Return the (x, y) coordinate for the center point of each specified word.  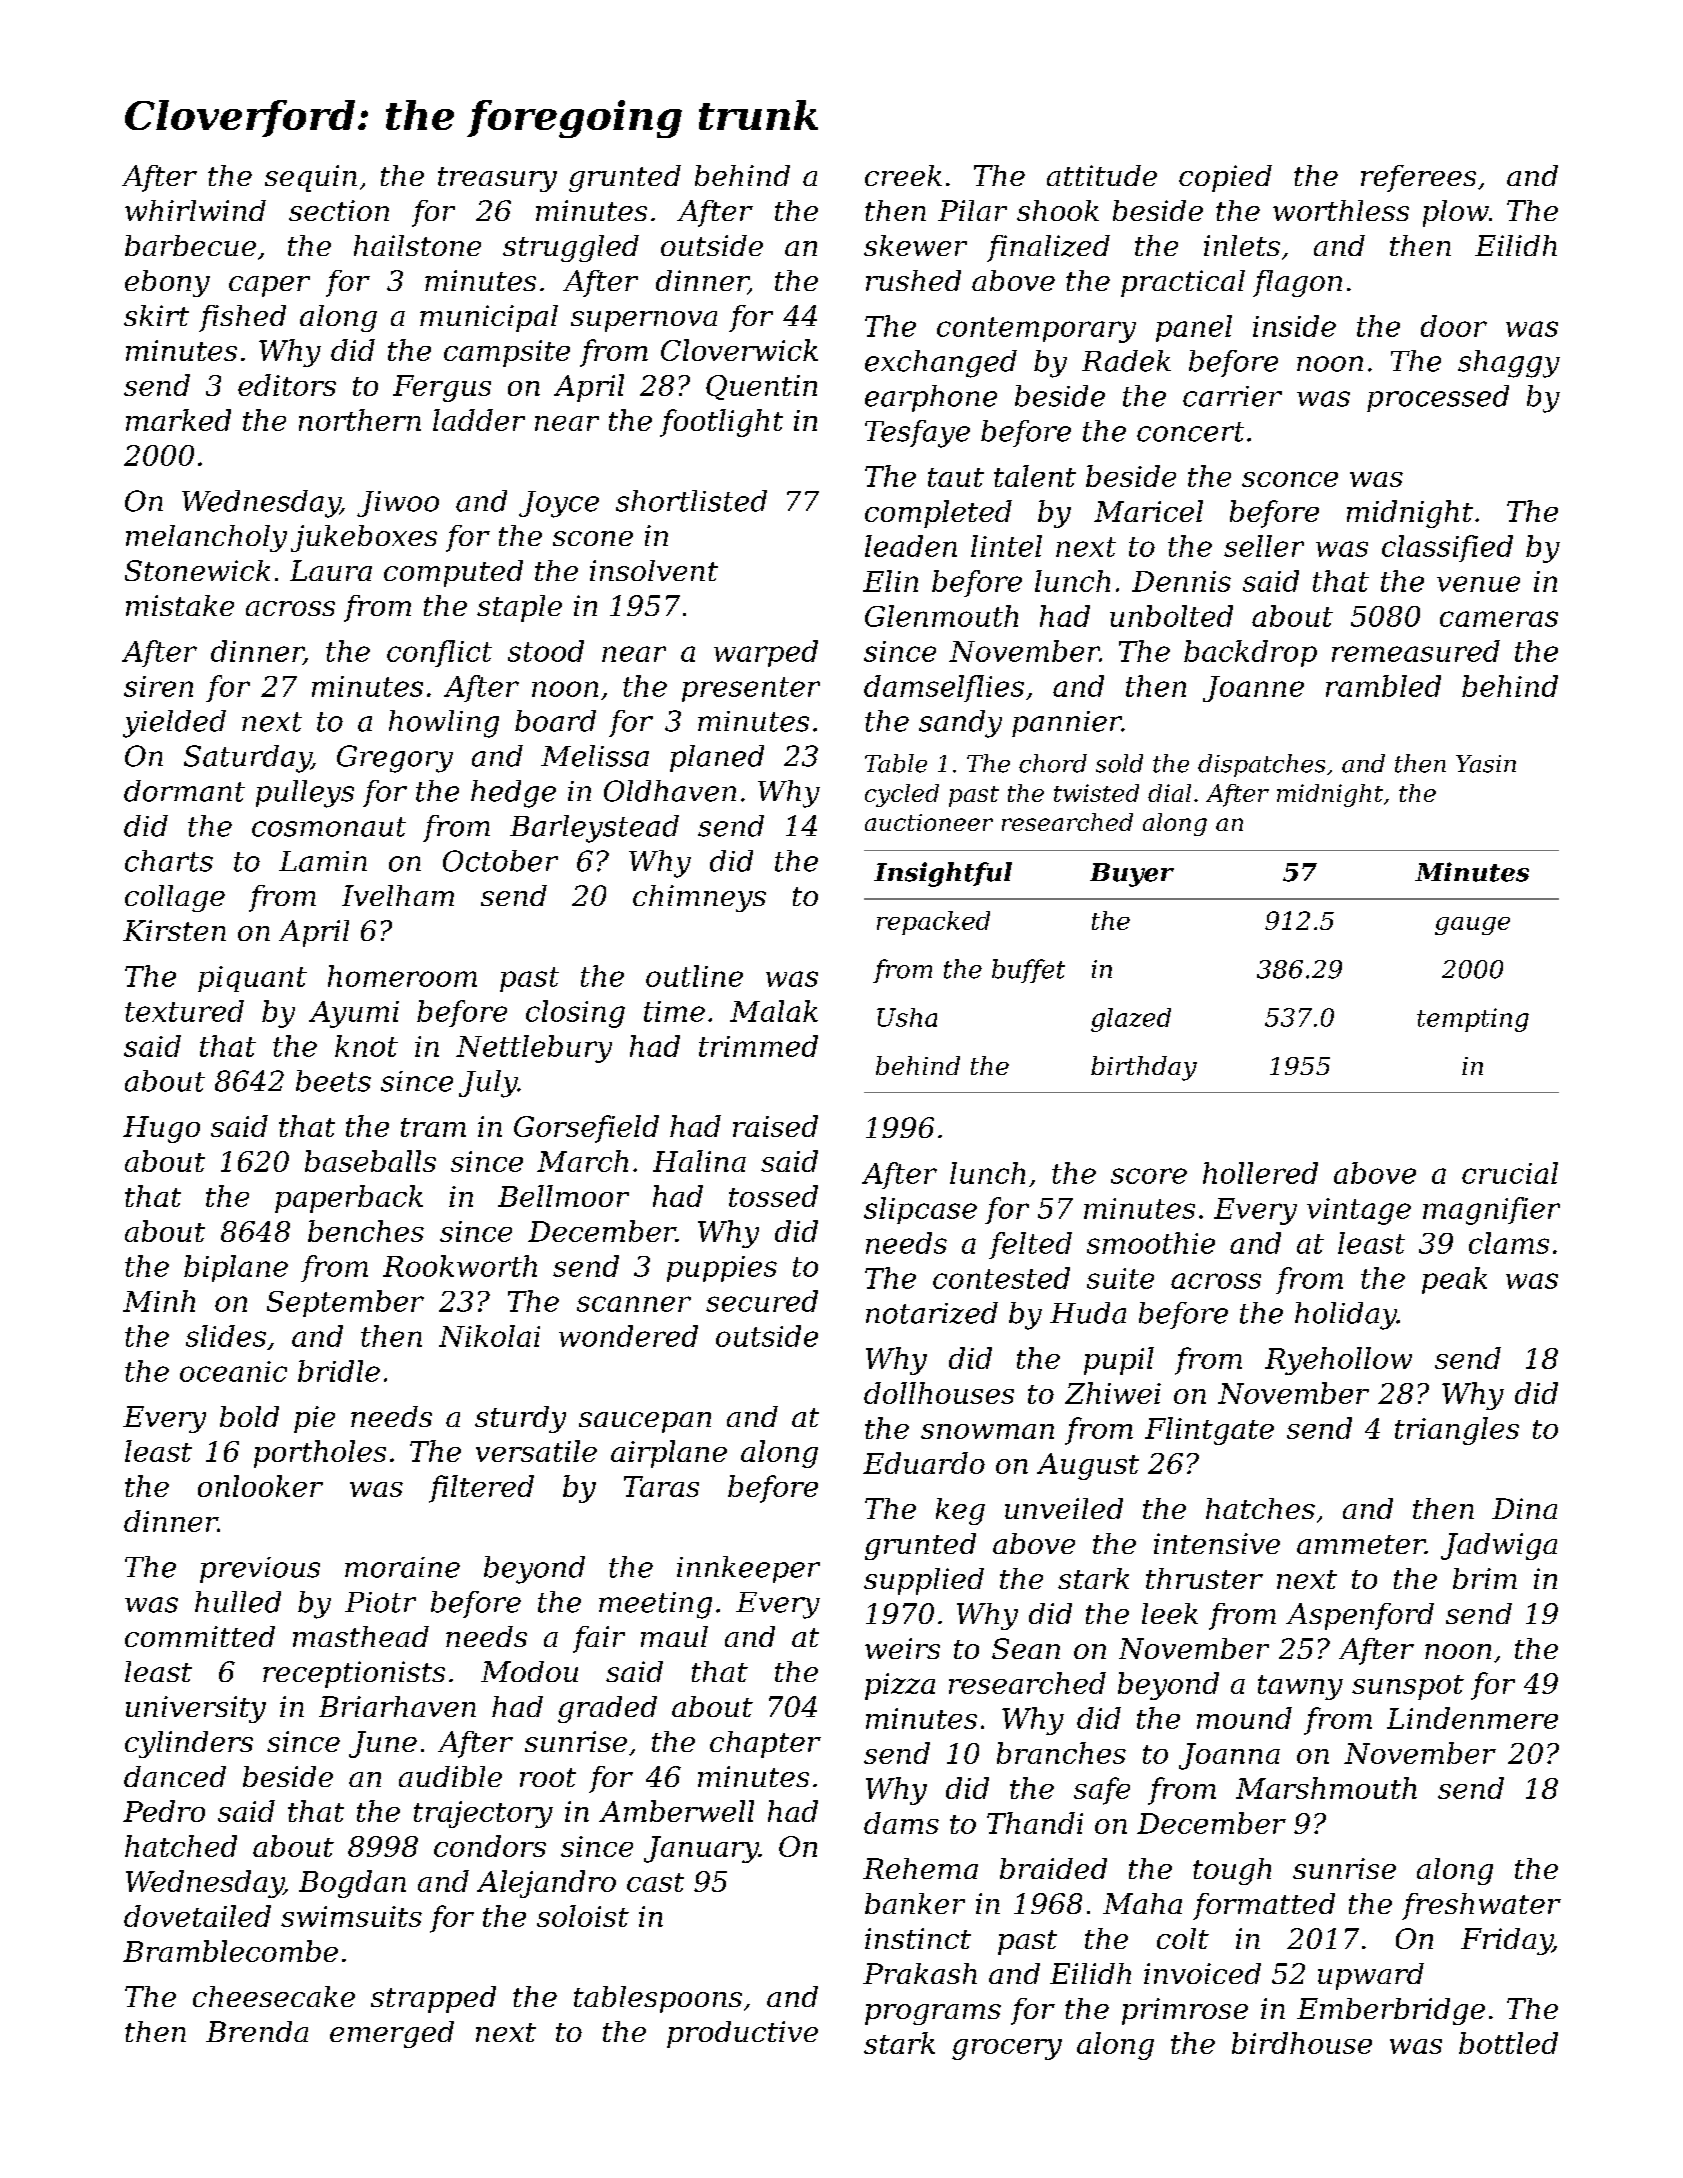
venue (1478, 584)
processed (1438, 398)
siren (158, 686)
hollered (1260, 1173)
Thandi (1035, 1823)
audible (450, 1776)
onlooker (260, 1486)
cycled (902, 795)
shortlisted (691, 501)
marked (178, 420)
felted (1030, 1245)
